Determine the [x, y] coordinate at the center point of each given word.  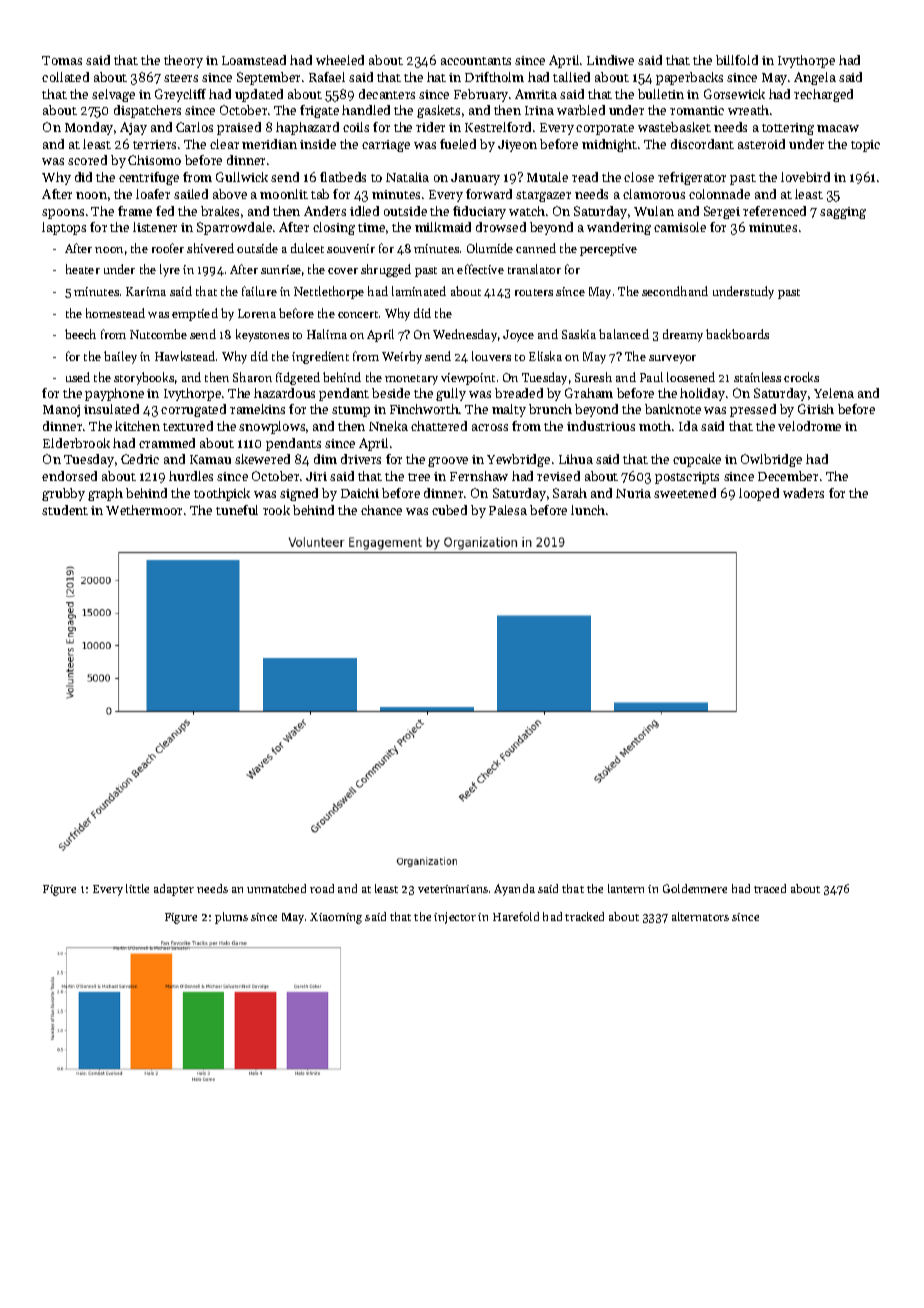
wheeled [340, 60]
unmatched [276, 888]
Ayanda [514, 890]
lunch [588, 510]
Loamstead [254, 60]
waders [803, 493]
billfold [737, 60]
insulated [111, 409]
